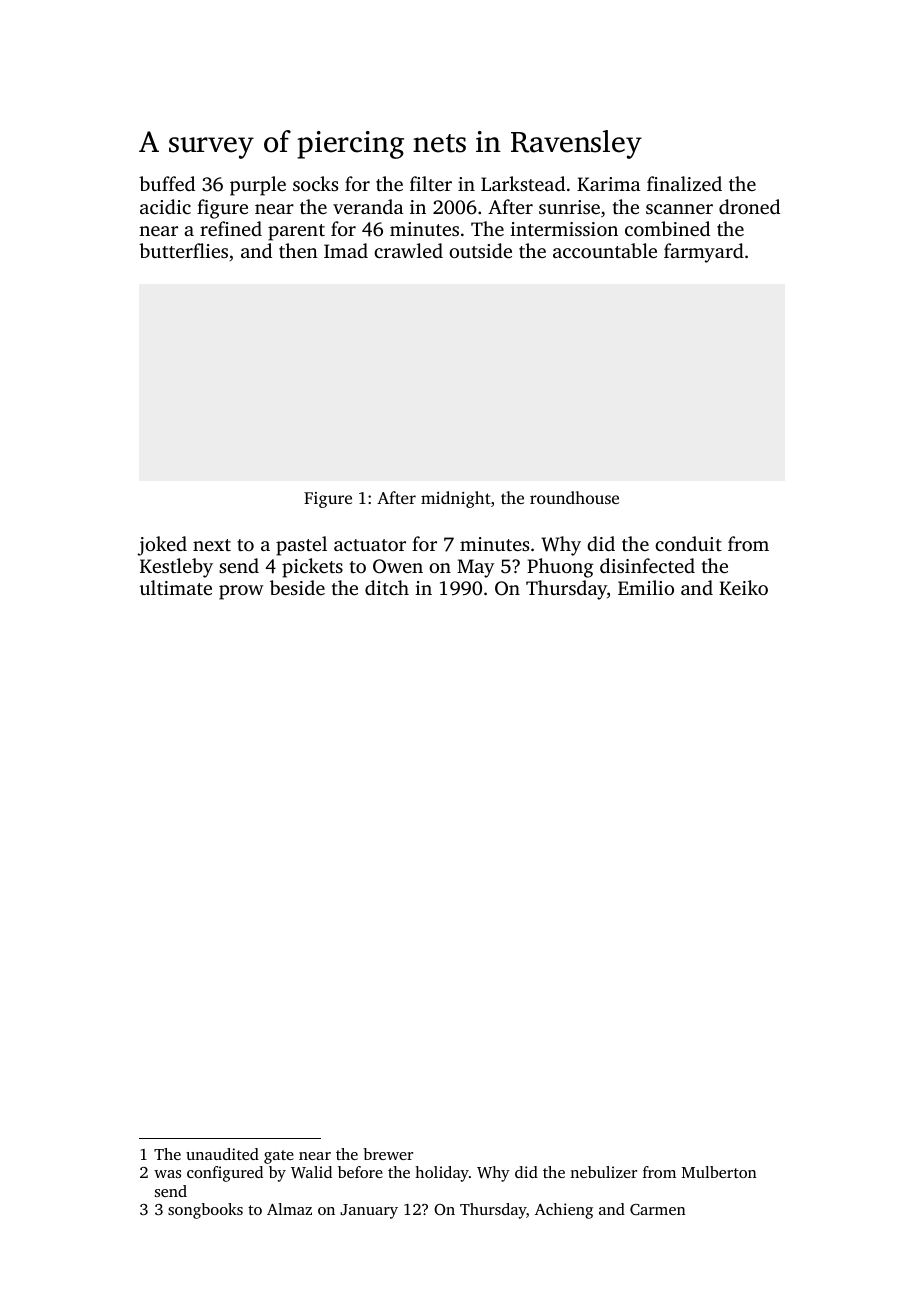  I want to click on next, so click(212, 545).
